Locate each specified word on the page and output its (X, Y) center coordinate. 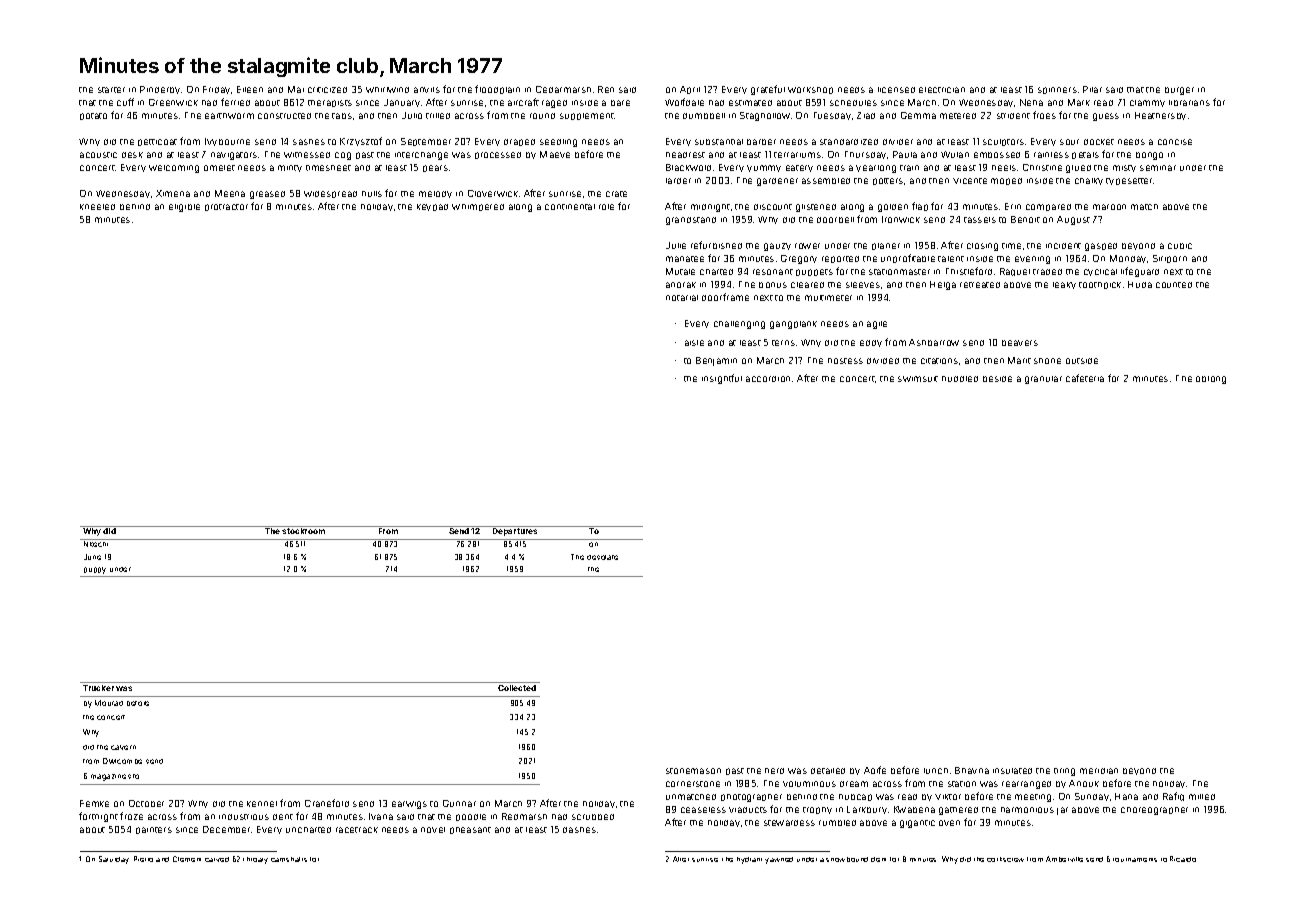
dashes (579, 830)
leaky (1064, 285)
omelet (219, 168)
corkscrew (1005, 859)
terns (783, 343)
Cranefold (327, 803)
